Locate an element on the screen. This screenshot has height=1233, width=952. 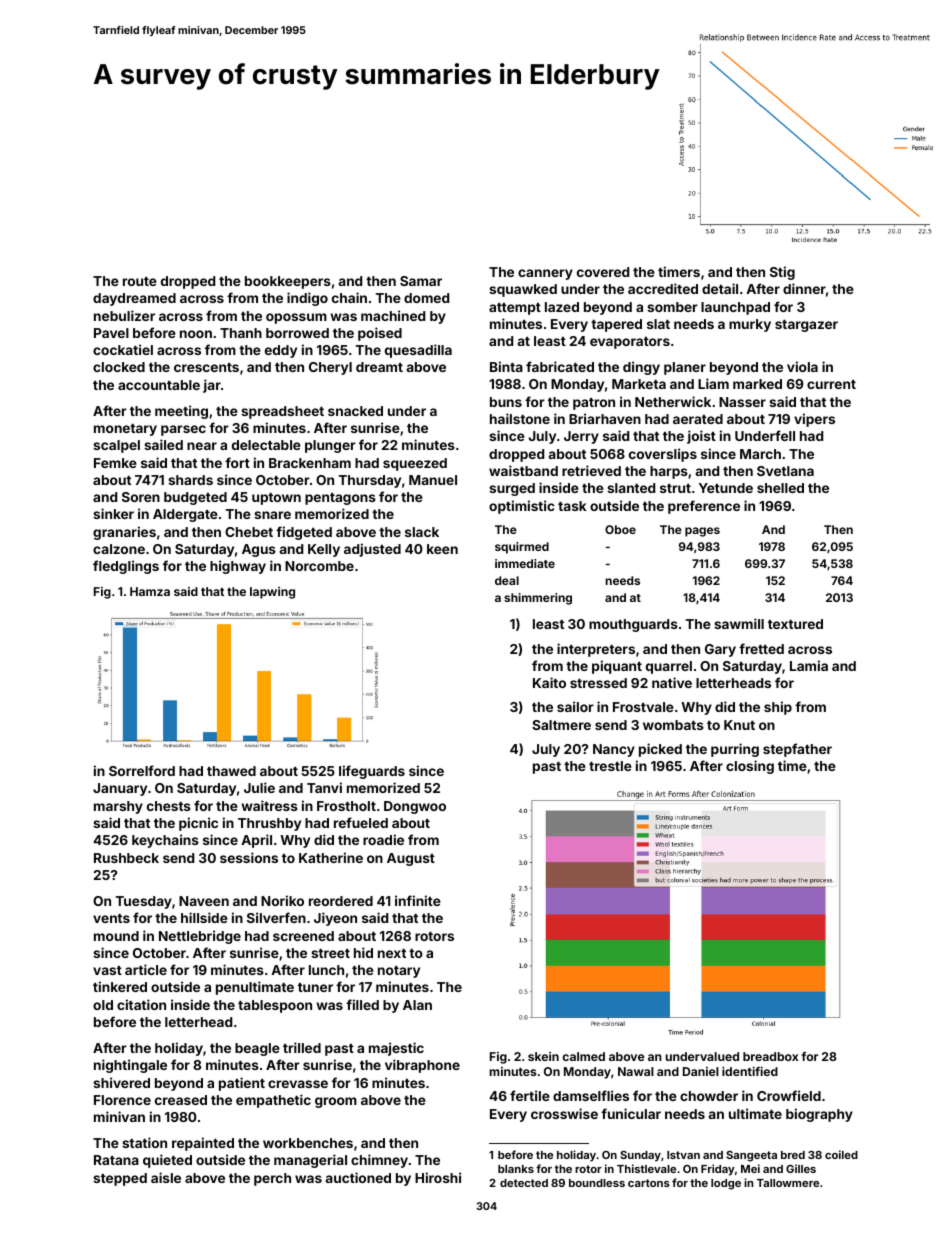
Stig is located at coordinates (782, 273).
